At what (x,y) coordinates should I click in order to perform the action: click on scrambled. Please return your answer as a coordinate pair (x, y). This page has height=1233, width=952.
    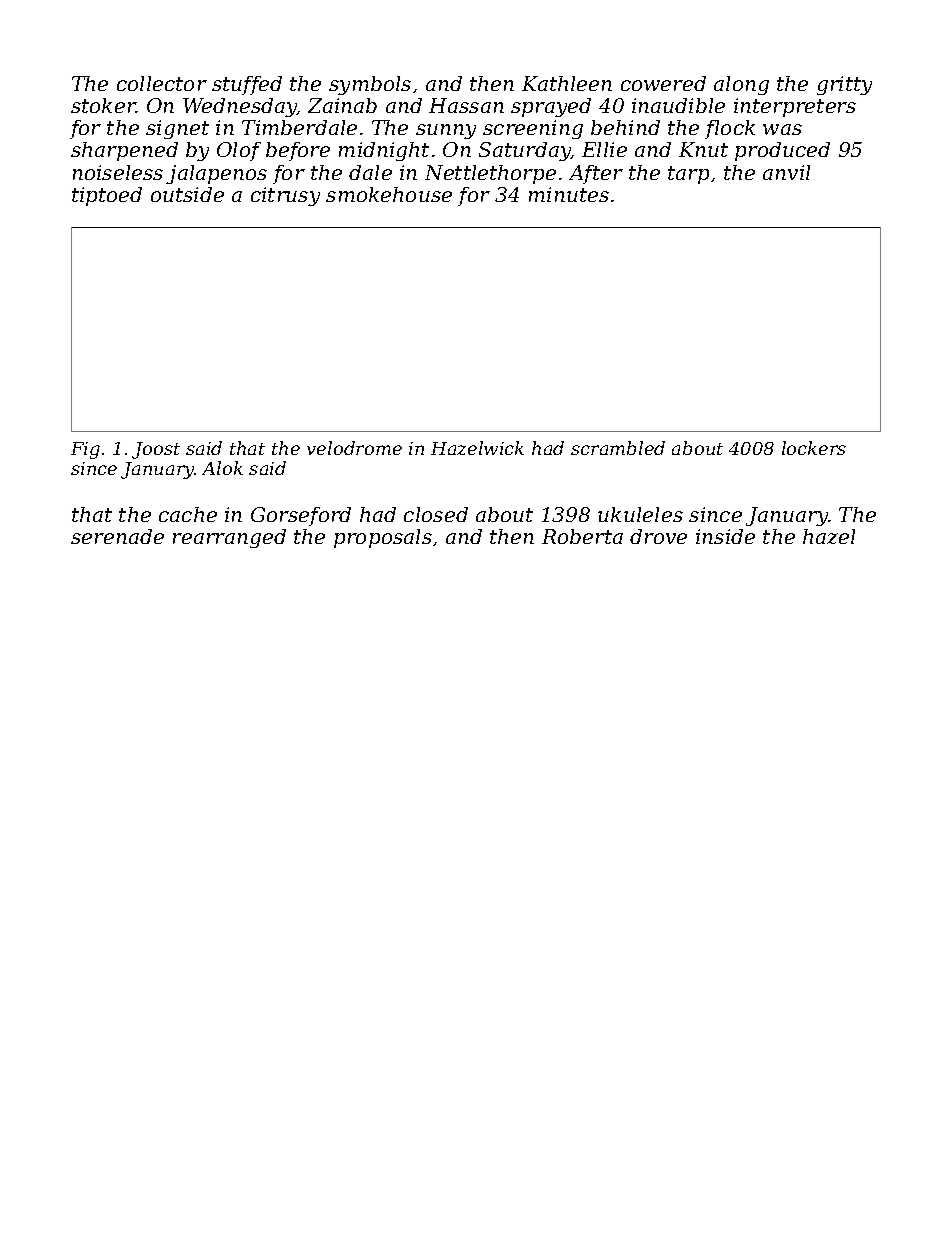
    Looking at the image, I should click on (618, 448).
